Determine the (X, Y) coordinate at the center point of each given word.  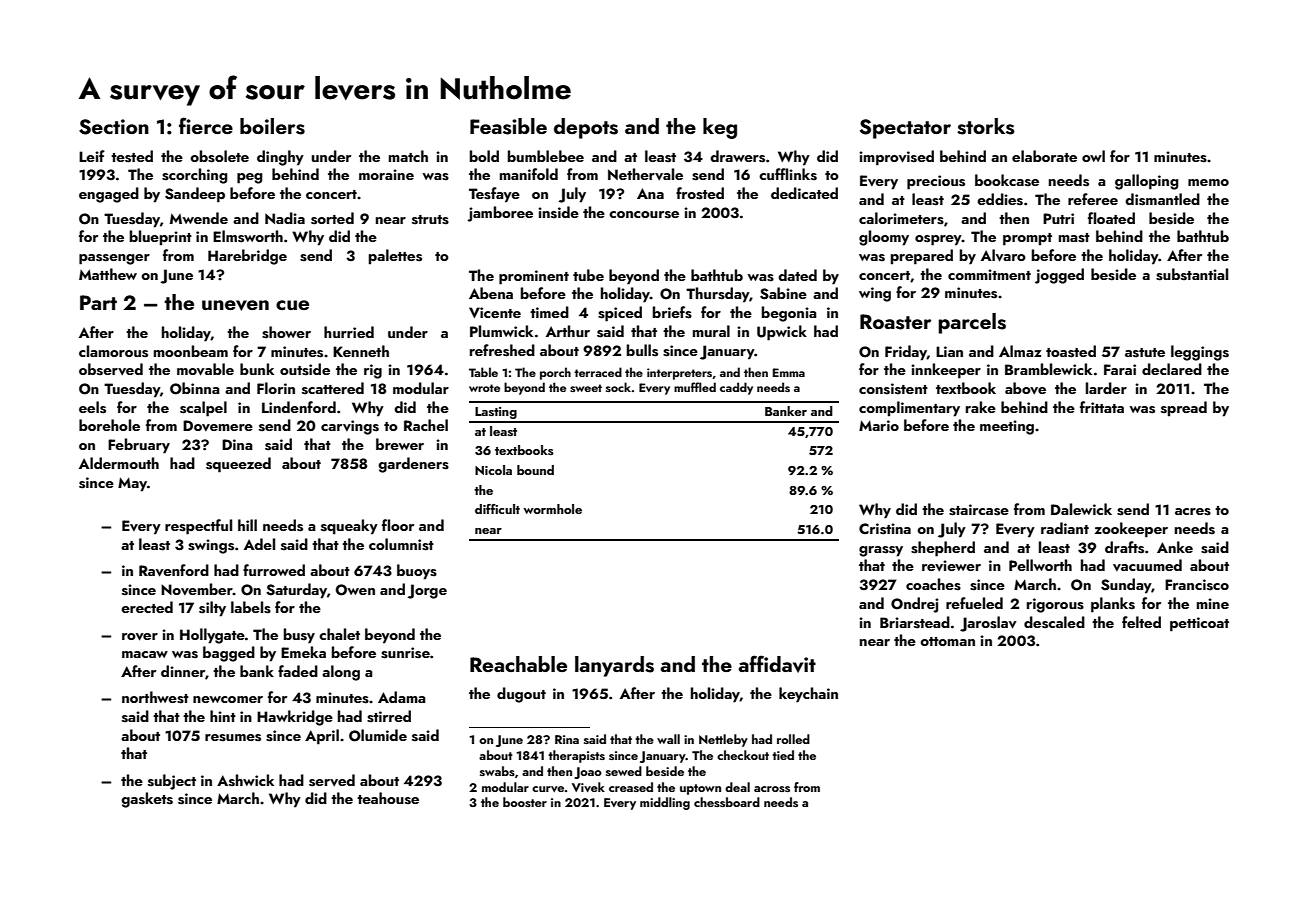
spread (1184, 409)
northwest (155, 697)
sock (618, 387)
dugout (521, 695)
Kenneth (361, 351)
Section (114, 127)
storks (986, 126)
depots (586, 128)
